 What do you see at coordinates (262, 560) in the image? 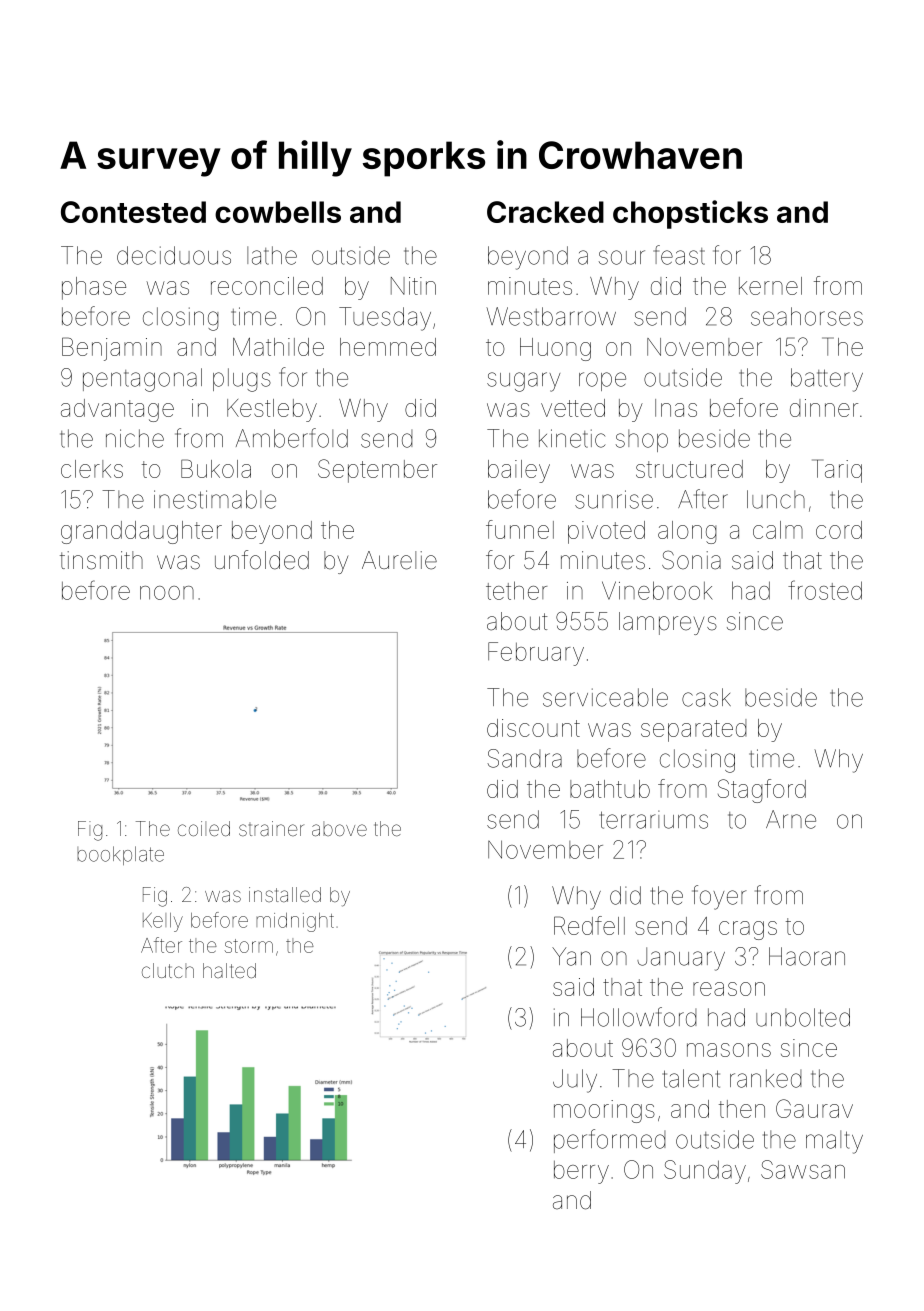
I see `unfolded` at bounding box center [262, 560].
